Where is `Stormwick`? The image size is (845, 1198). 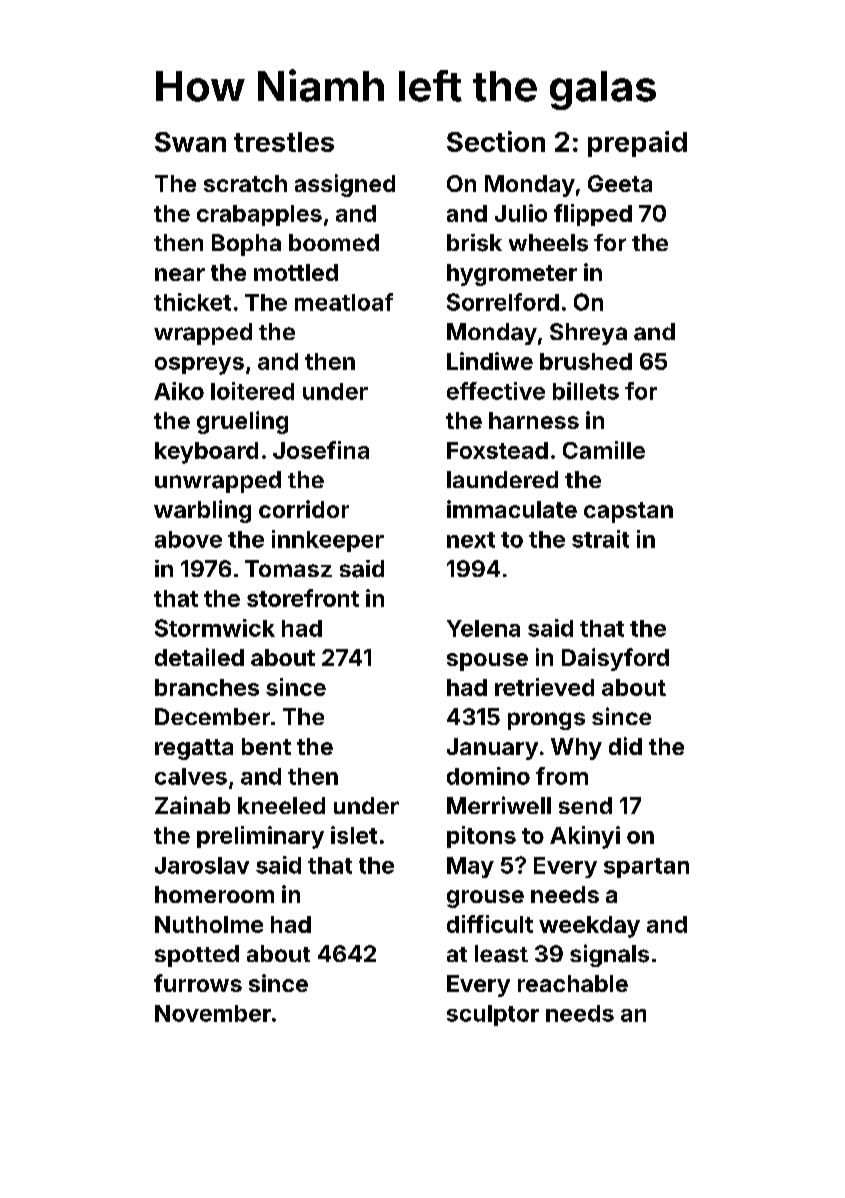
Stormwick is located at coordinates (215, 628).
